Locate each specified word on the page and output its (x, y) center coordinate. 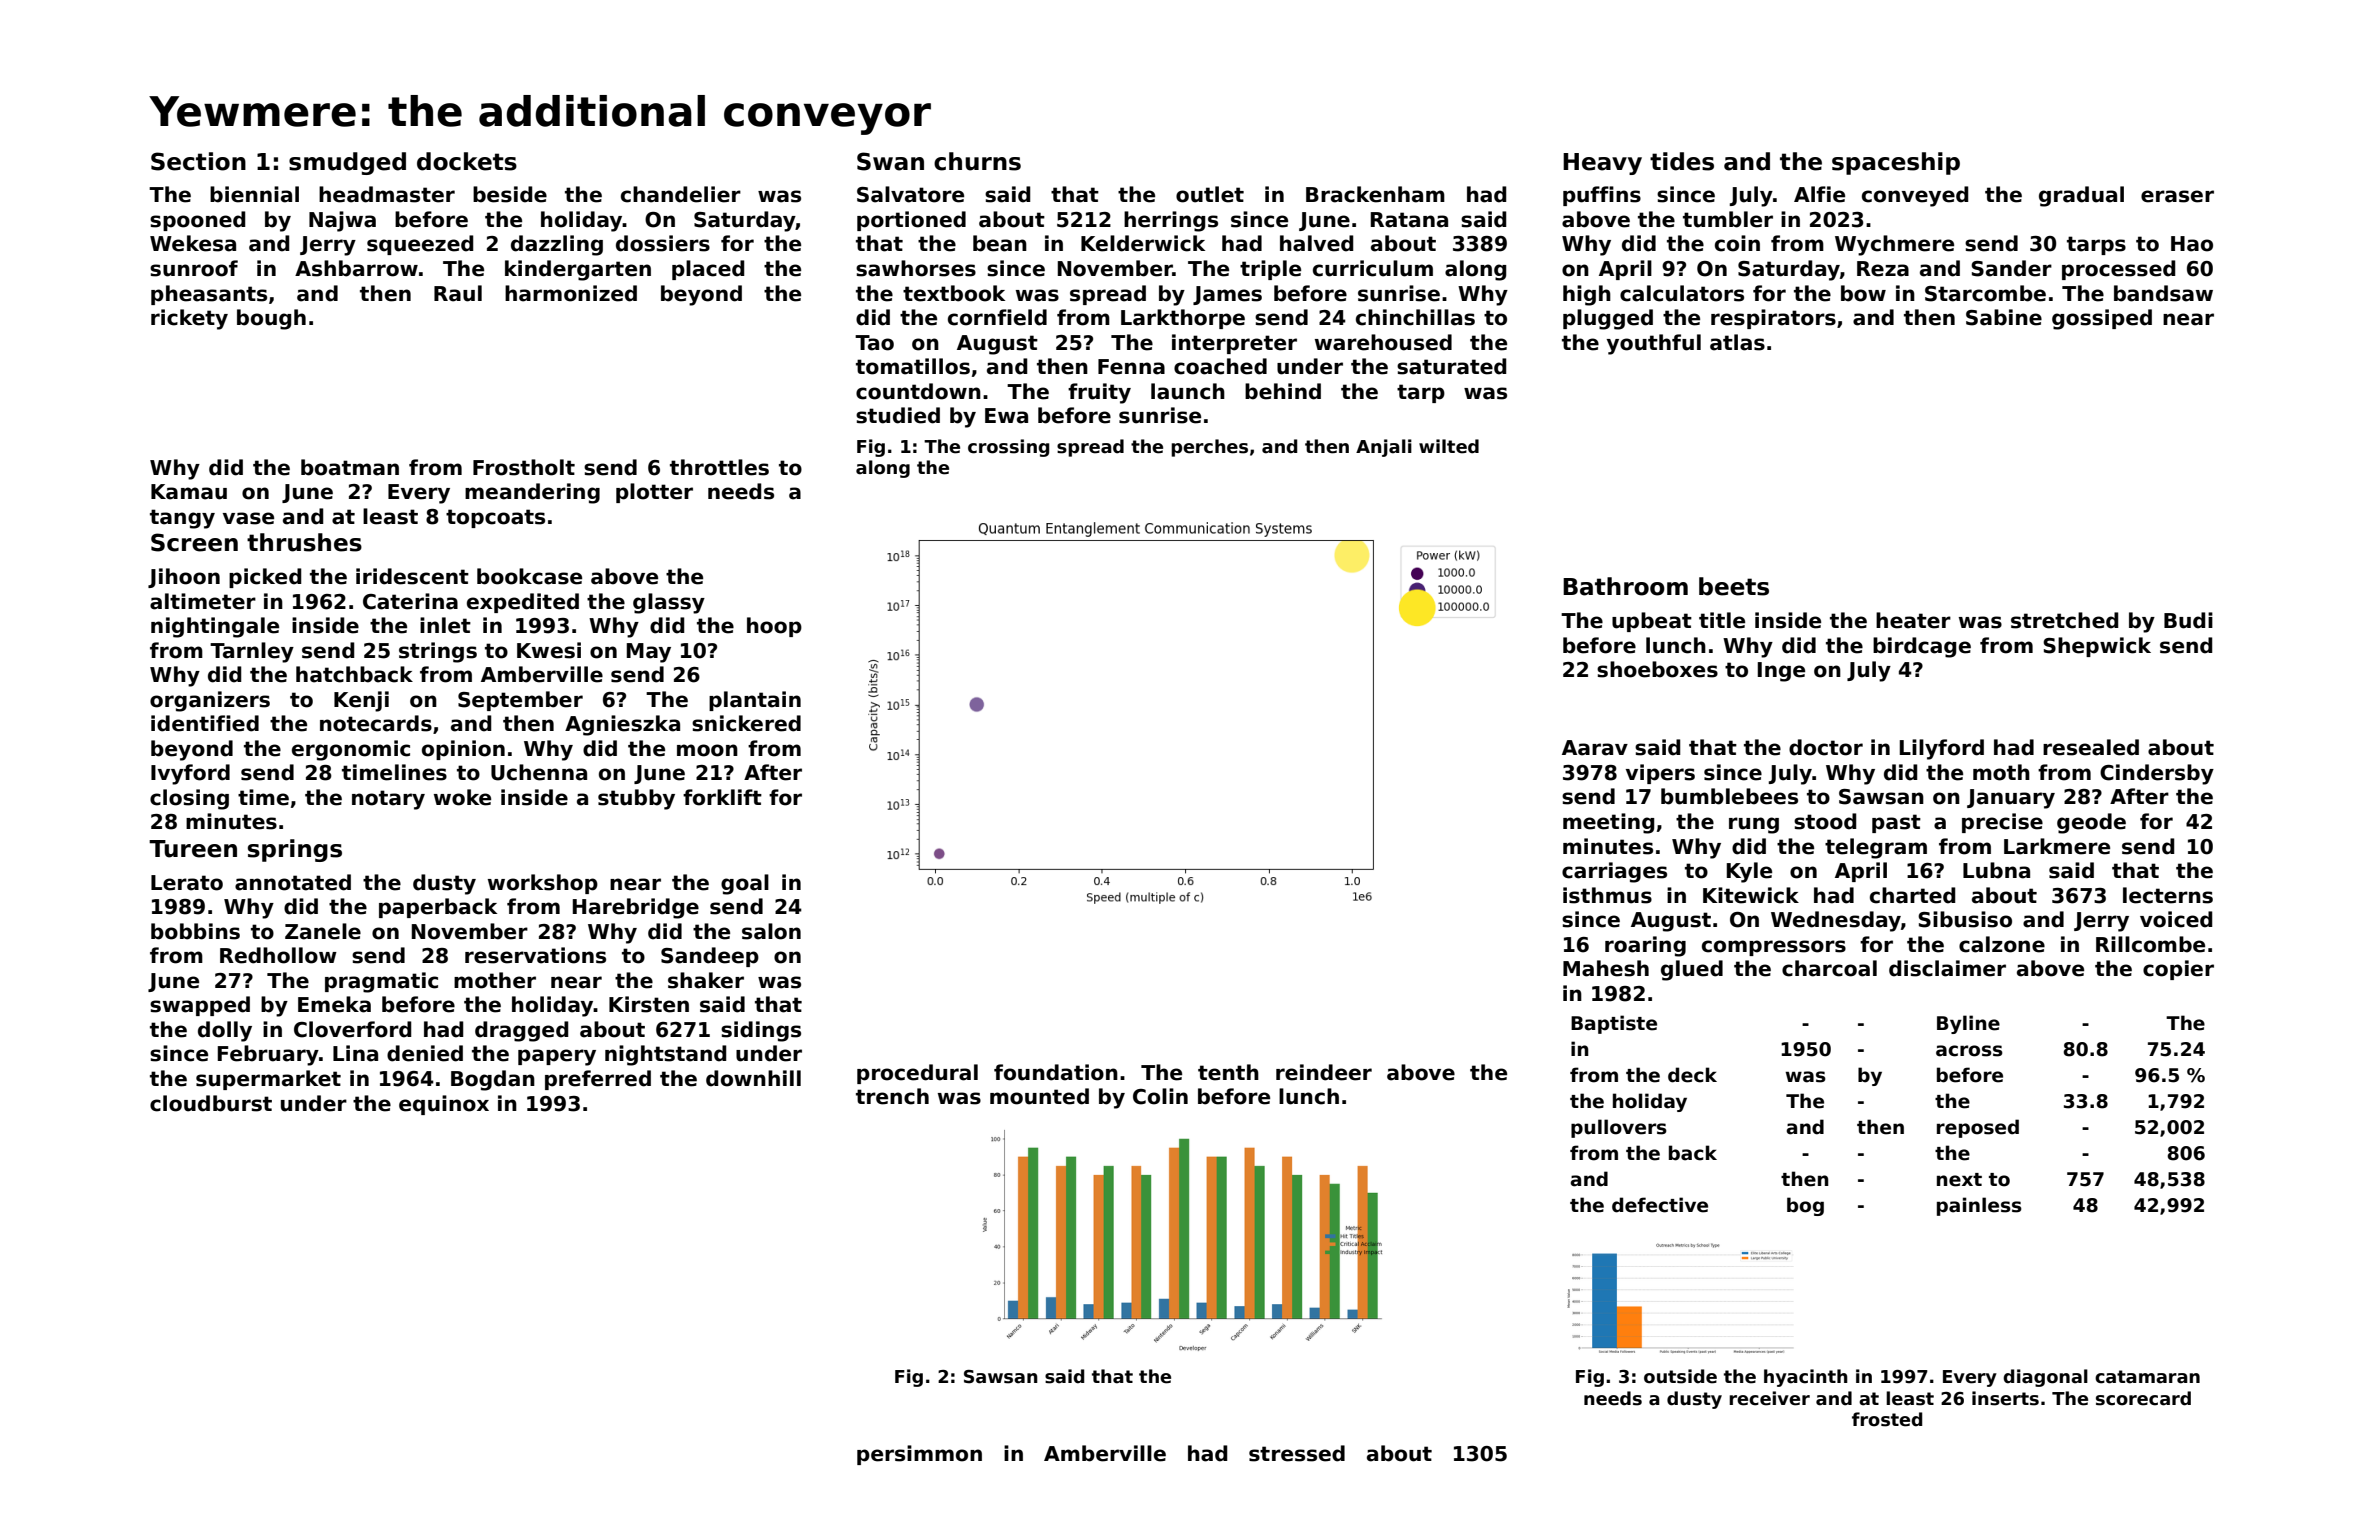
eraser (2177, 196)
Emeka (334, 1004)
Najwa (342, 221)
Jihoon (184, 578)
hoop (774, 627)
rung (1754, 825)
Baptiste (1614, 1024)
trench (892, 1096)
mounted (1039, 1096)
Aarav (1595, 748)
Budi (2188, 620)
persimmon (919, 1455)
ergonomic (351, 750)
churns (977, 161)
